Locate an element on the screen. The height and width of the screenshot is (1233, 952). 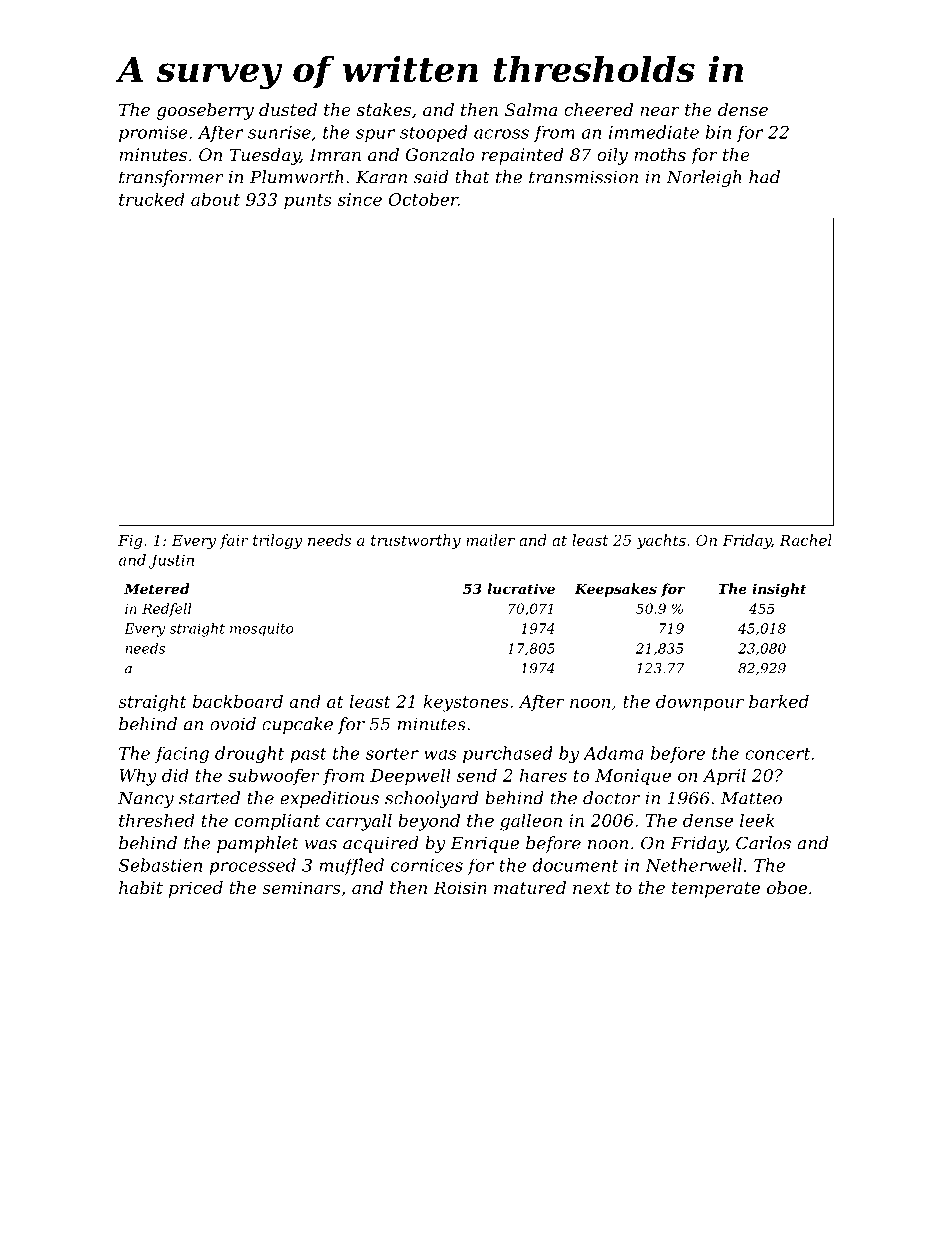
seminars is located at coordinates (301, 887).
